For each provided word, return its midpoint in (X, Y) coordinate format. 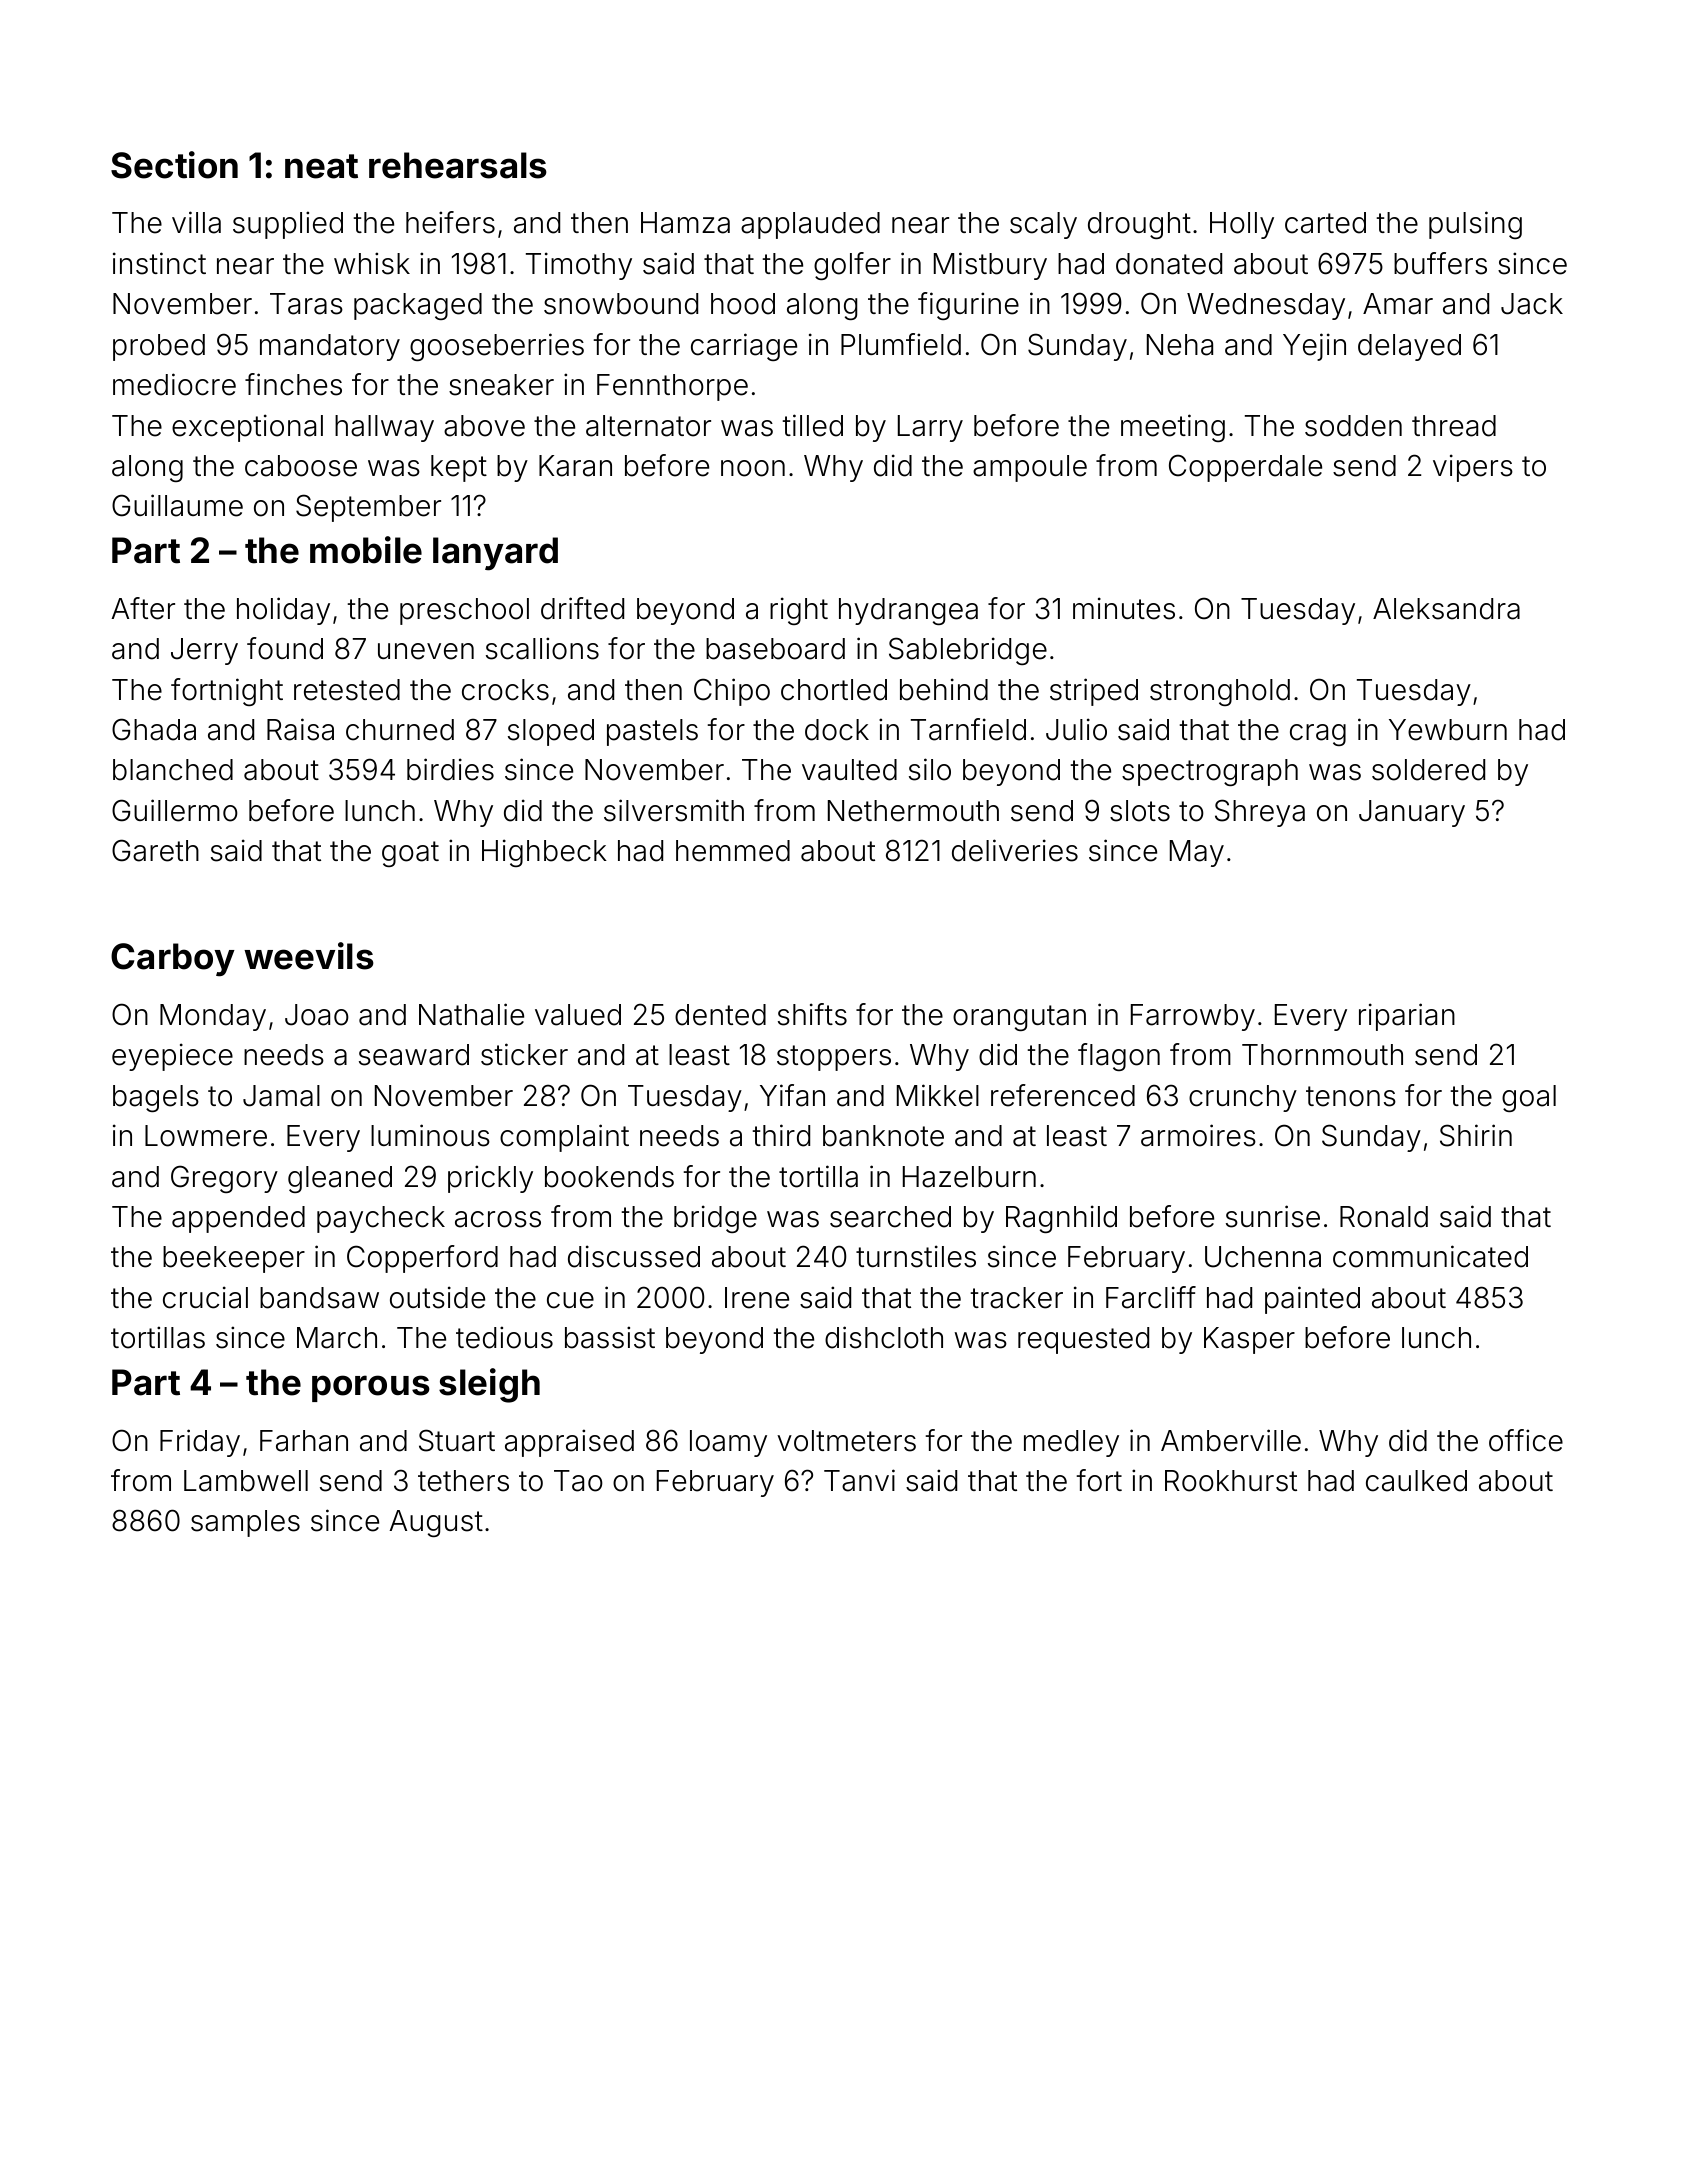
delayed (1409, 347)
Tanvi (859, 1480)
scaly (1043, 225)
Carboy (173, 960)
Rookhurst (1231, 1481)
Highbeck (544, 853)
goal (1529, 1098)
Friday (200, 1443)
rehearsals (458, 165)
